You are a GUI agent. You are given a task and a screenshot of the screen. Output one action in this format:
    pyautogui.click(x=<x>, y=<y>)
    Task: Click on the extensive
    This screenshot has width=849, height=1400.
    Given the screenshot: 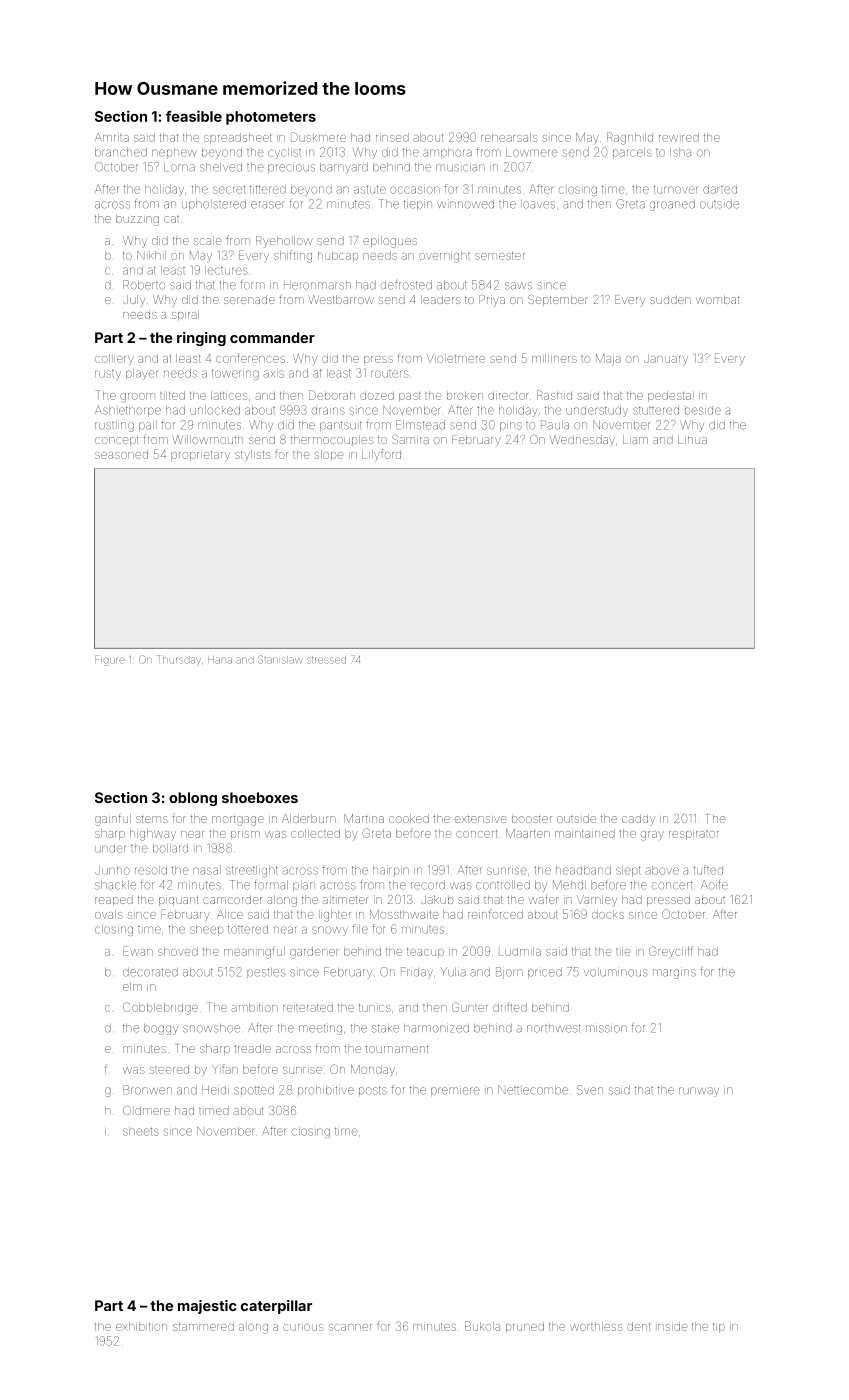 What is the action you would take?
    pyautogui.click(x=481, y=819)
